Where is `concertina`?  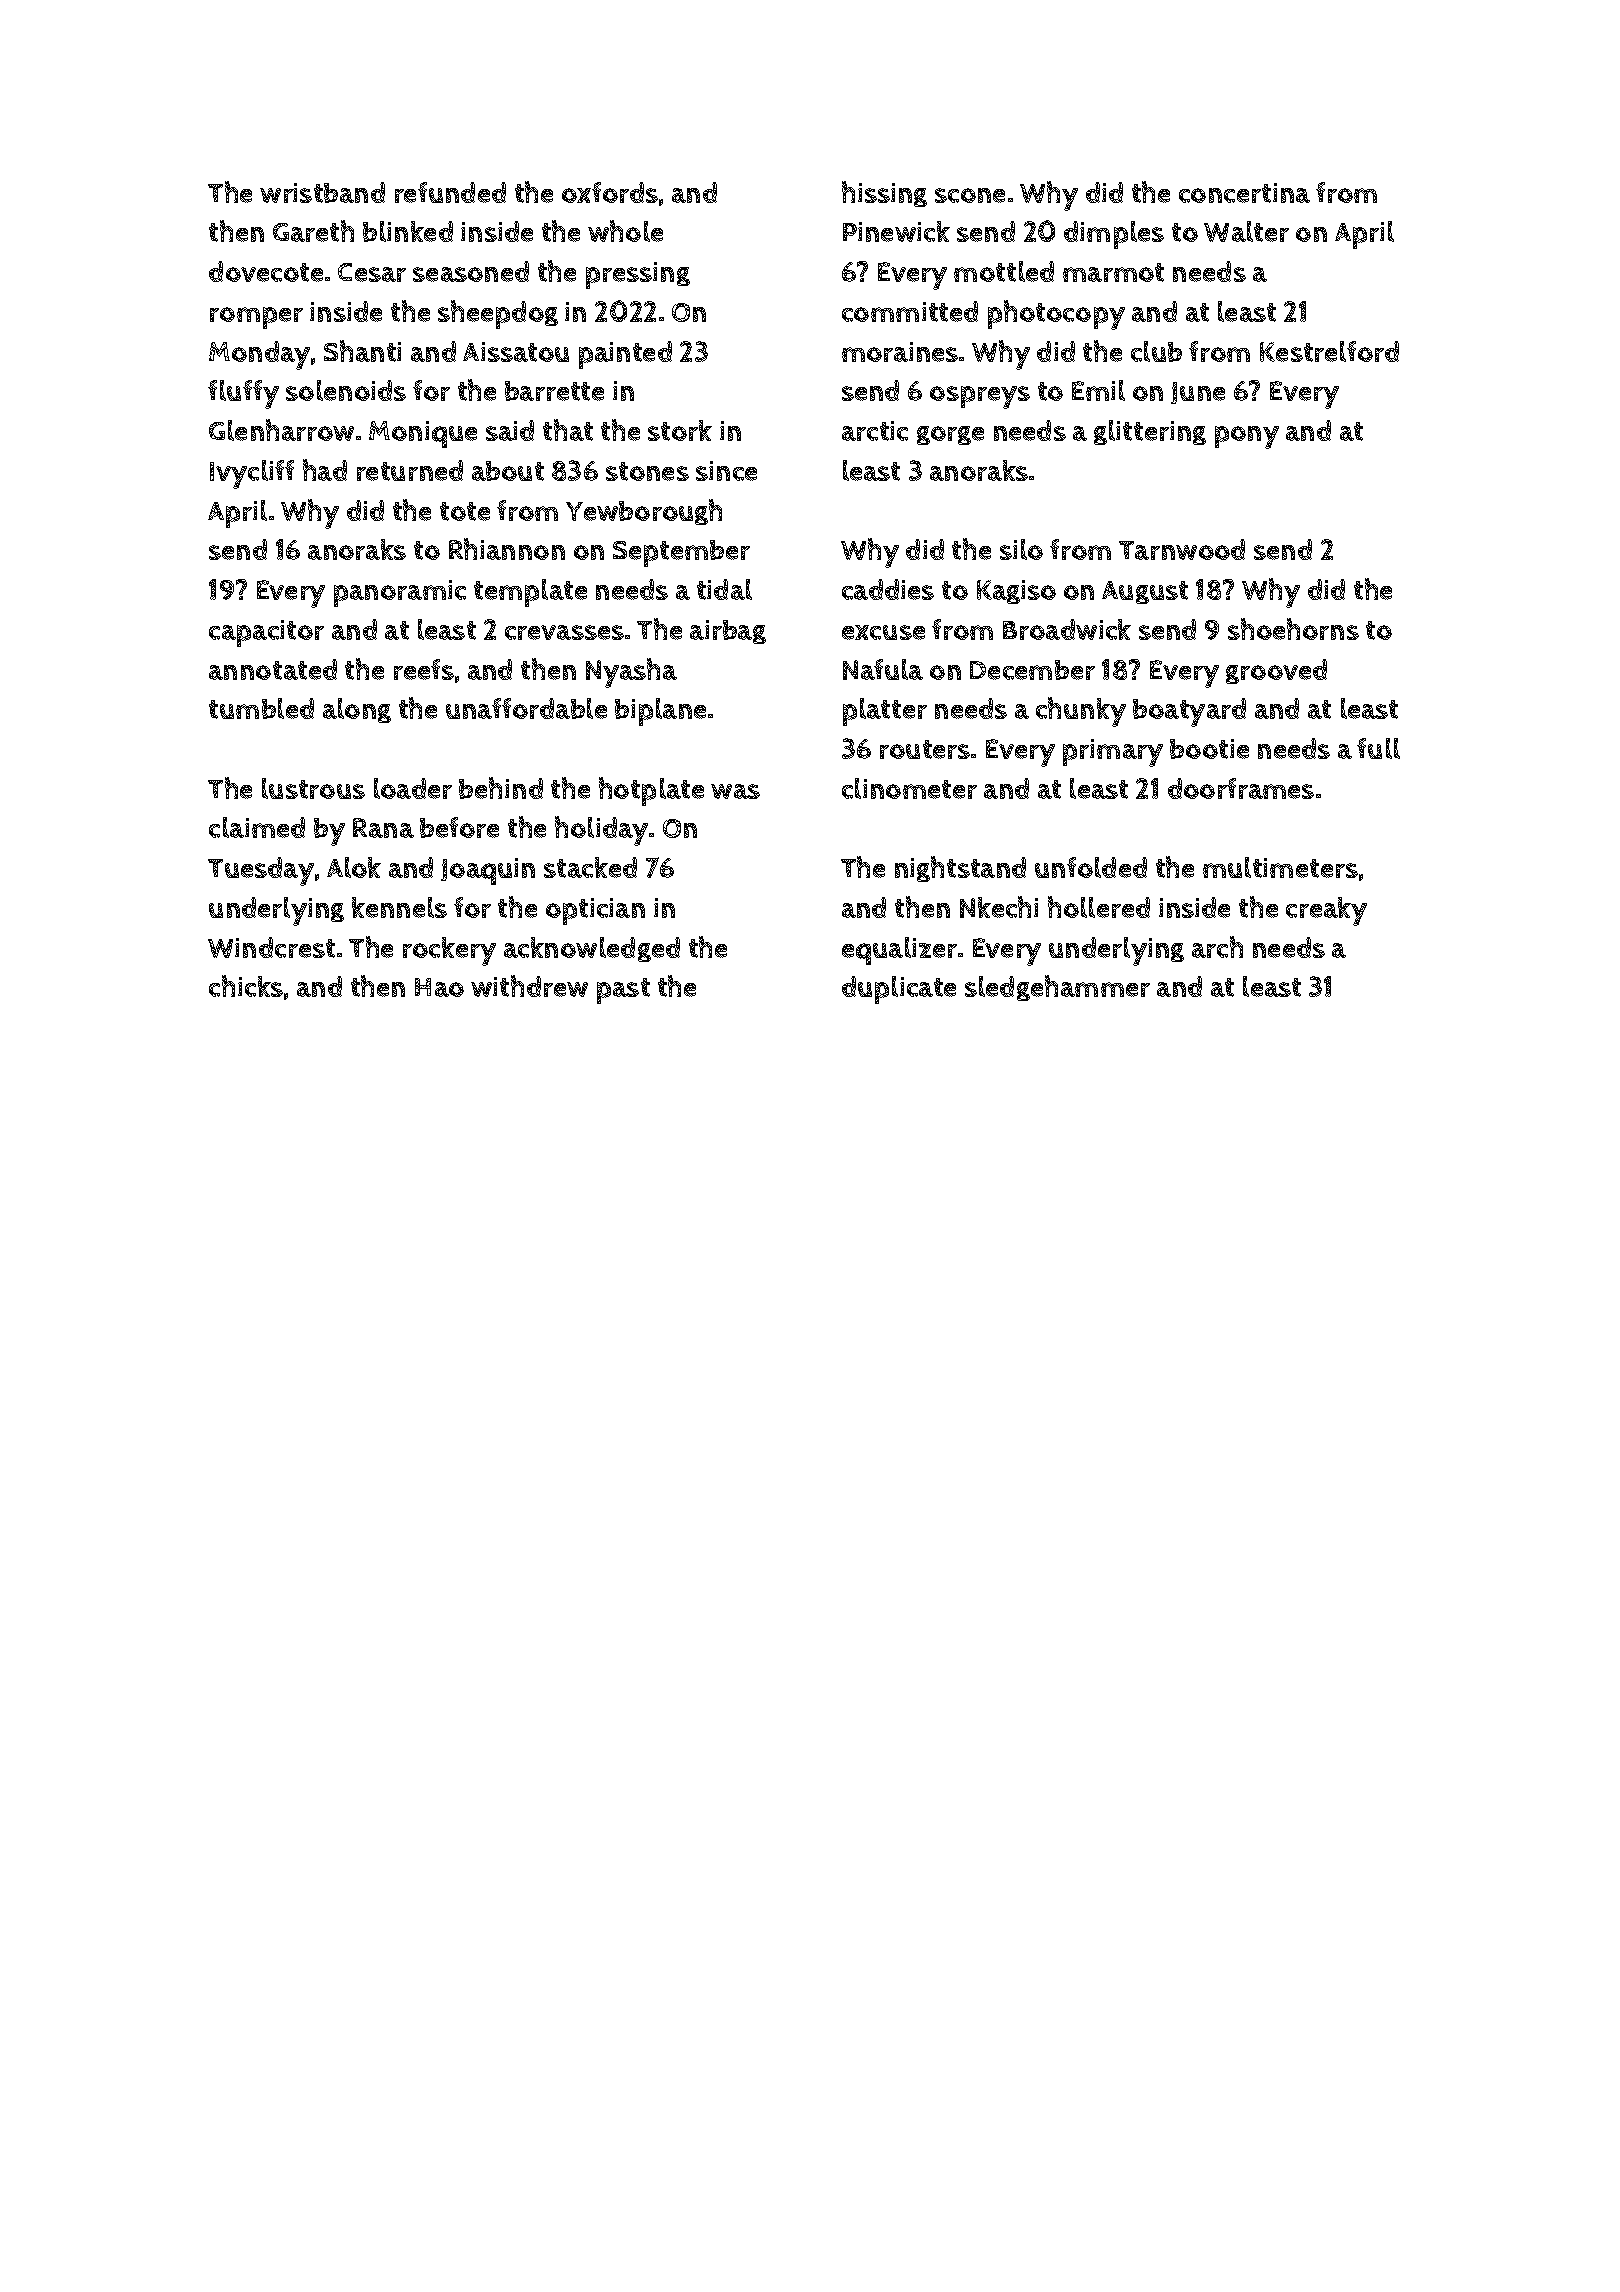 concertina is located at coordinates (1244, 193).
